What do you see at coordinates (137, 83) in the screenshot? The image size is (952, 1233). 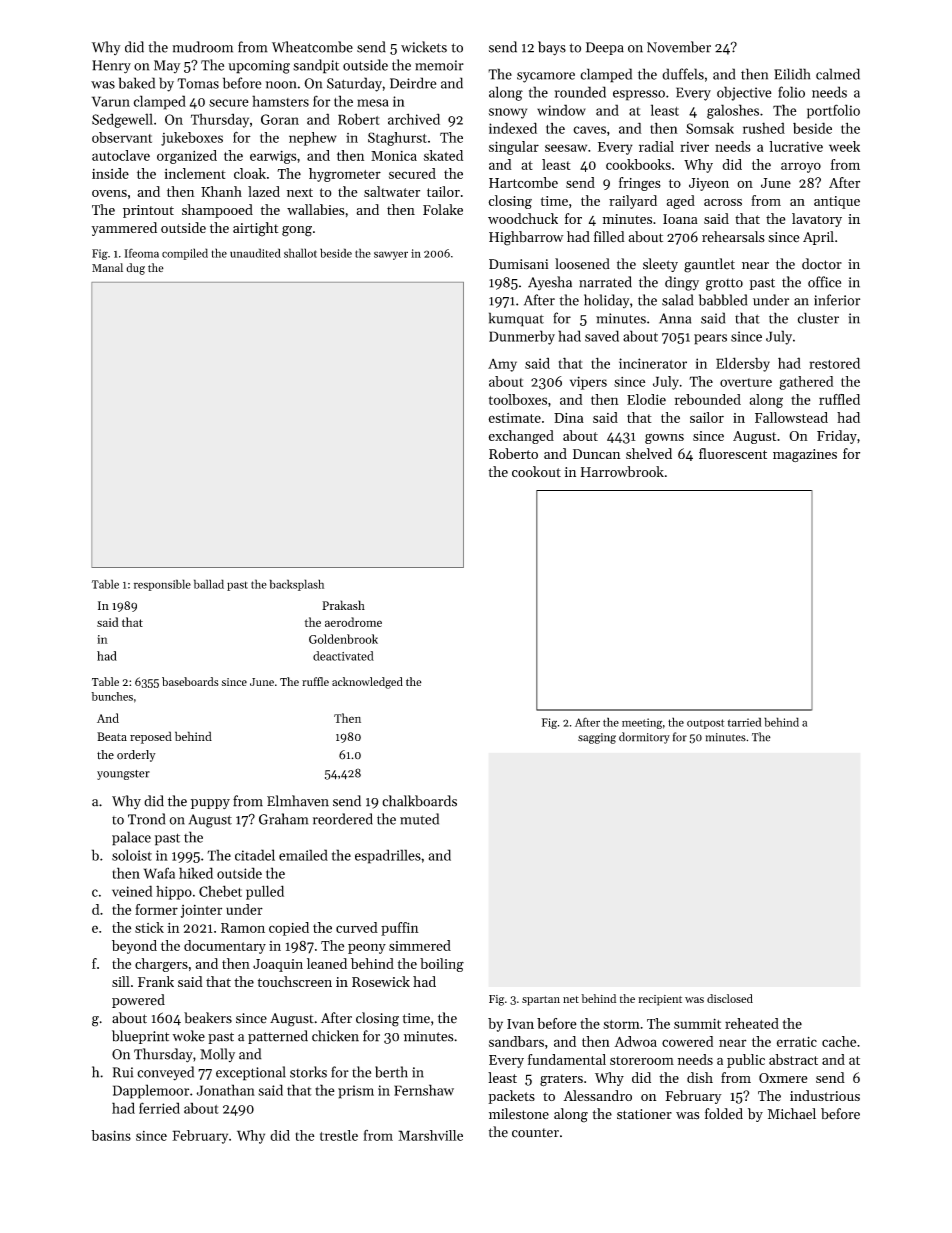 I see `baked` at bounding box center [137, 83].
